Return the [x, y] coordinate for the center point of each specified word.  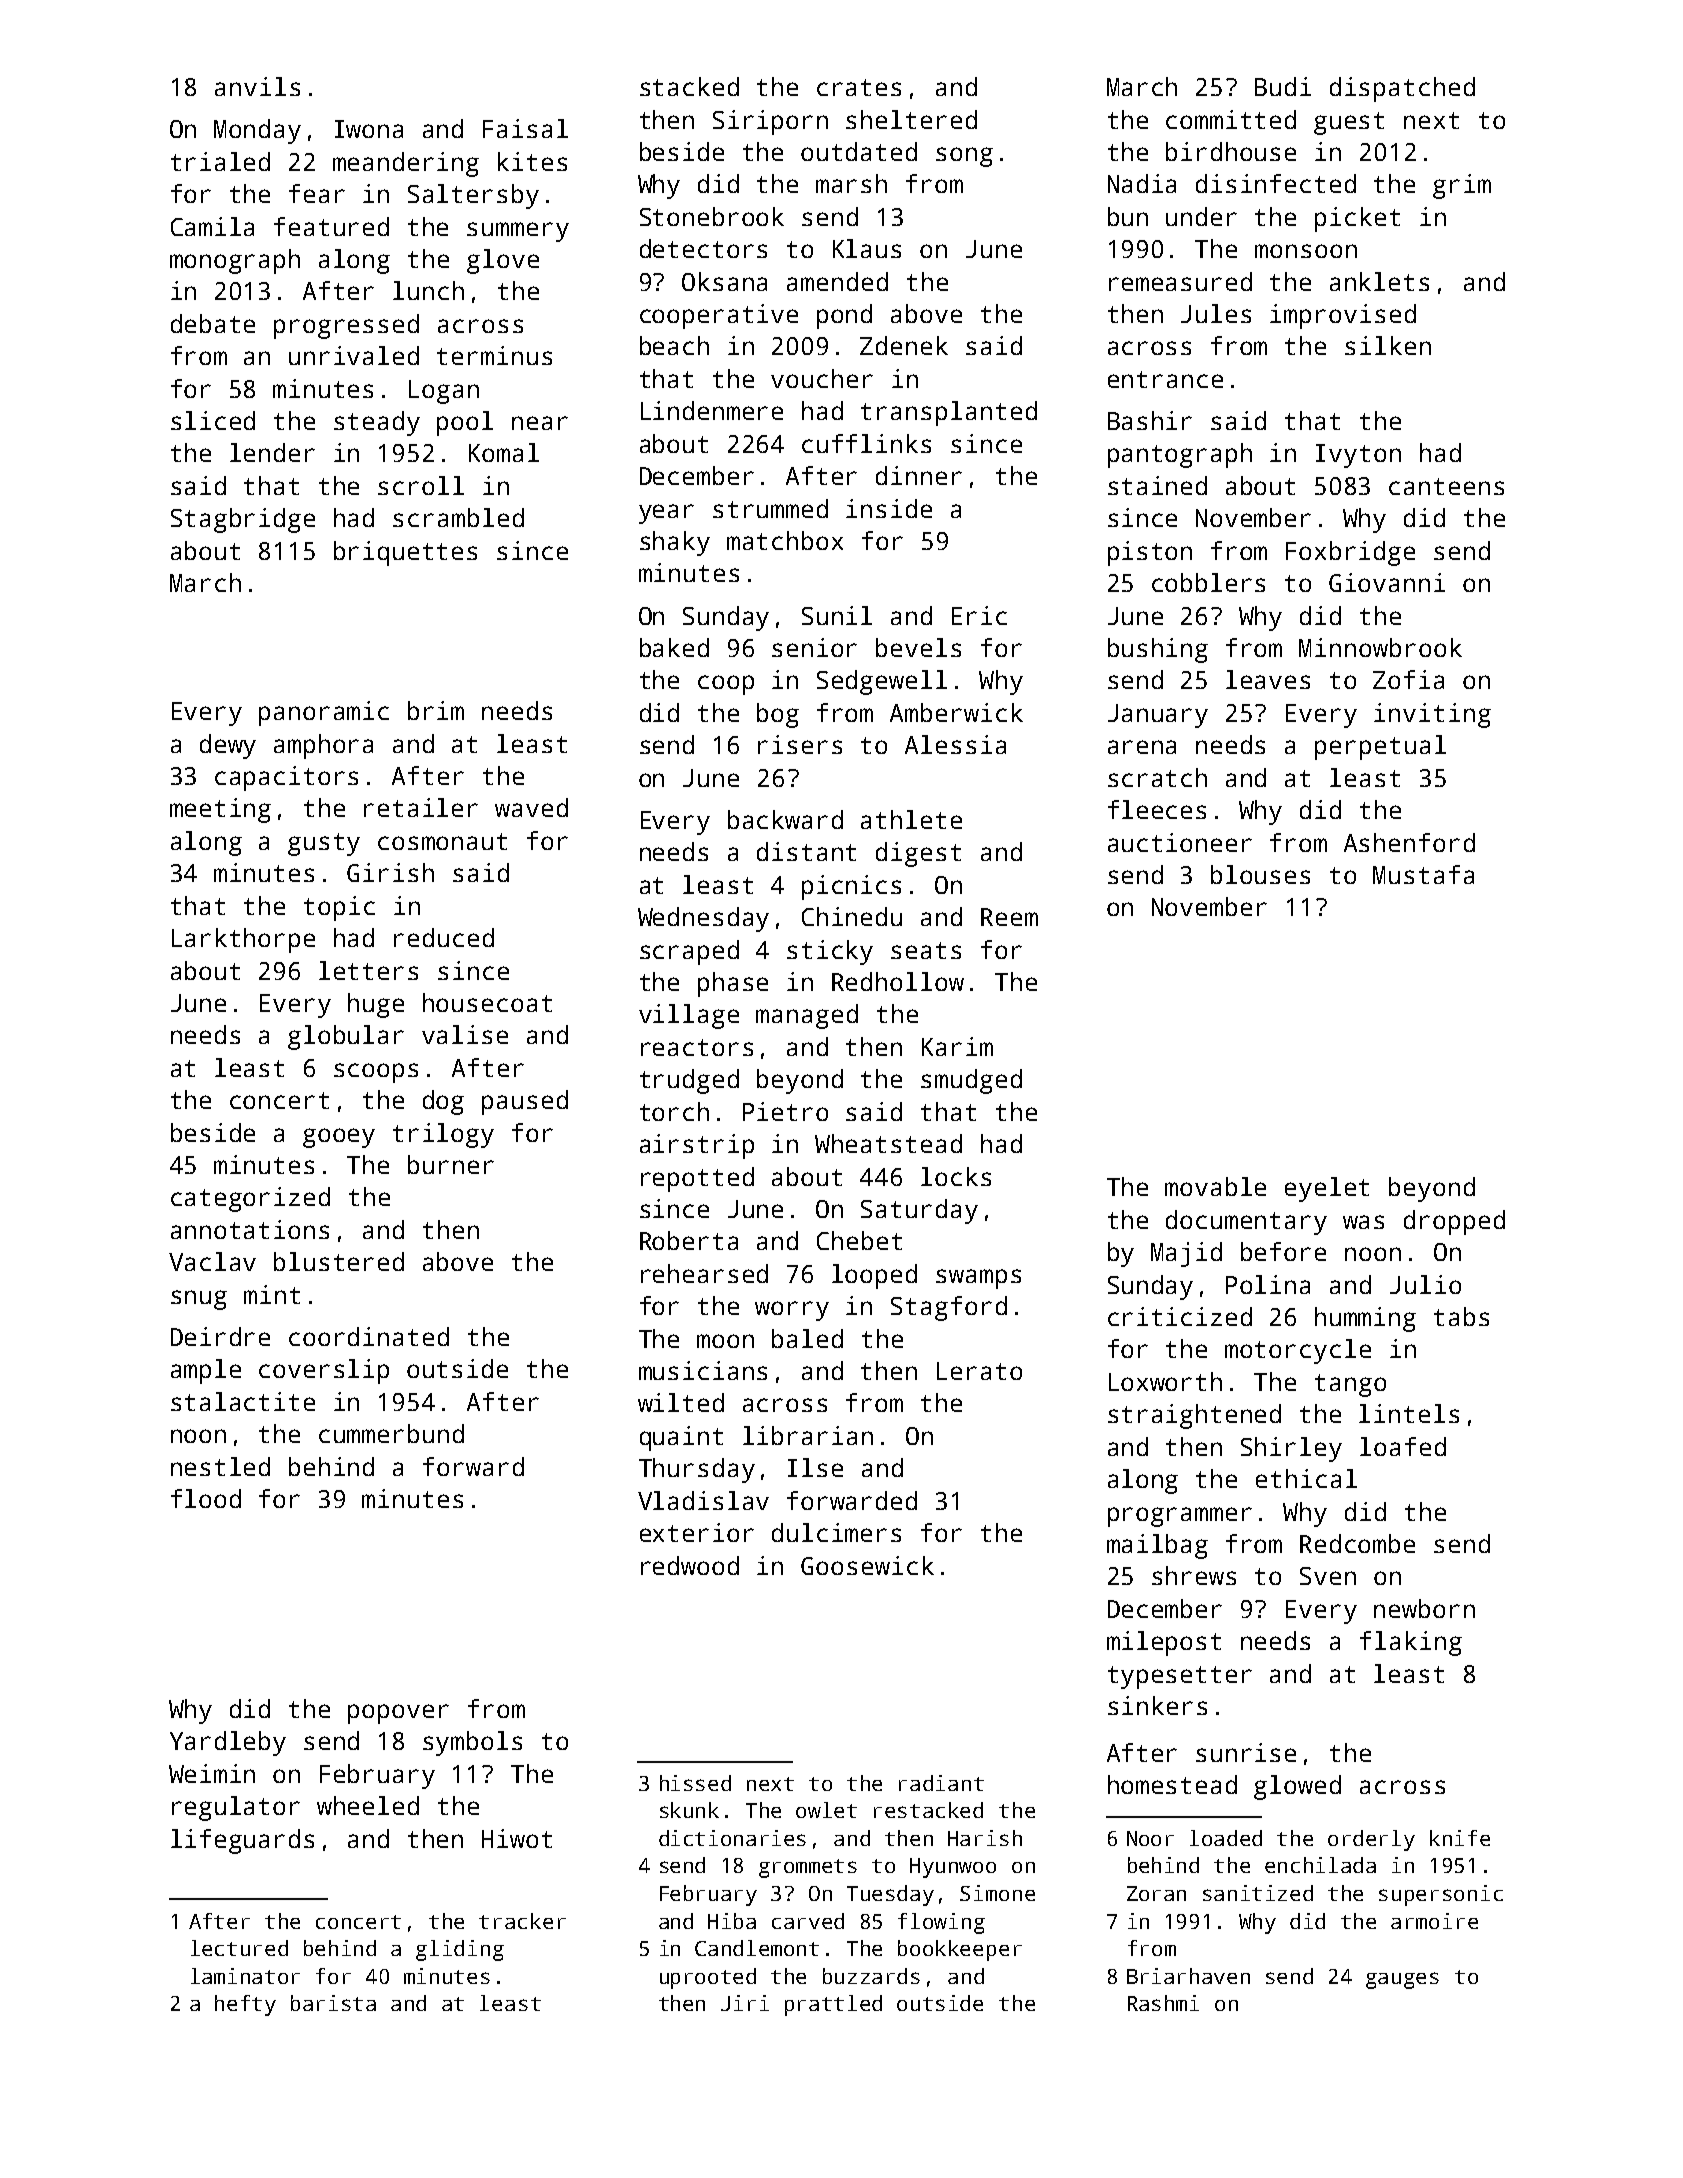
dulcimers [836, 1532]
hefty [245, 2005]
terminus [494, 355]
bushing [1158, 650]
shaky [675, 543]
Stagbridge [243, 520]
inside [889, 508]
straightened [1194, 1416]
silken [1388, 345]
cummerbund [391, 1433]
